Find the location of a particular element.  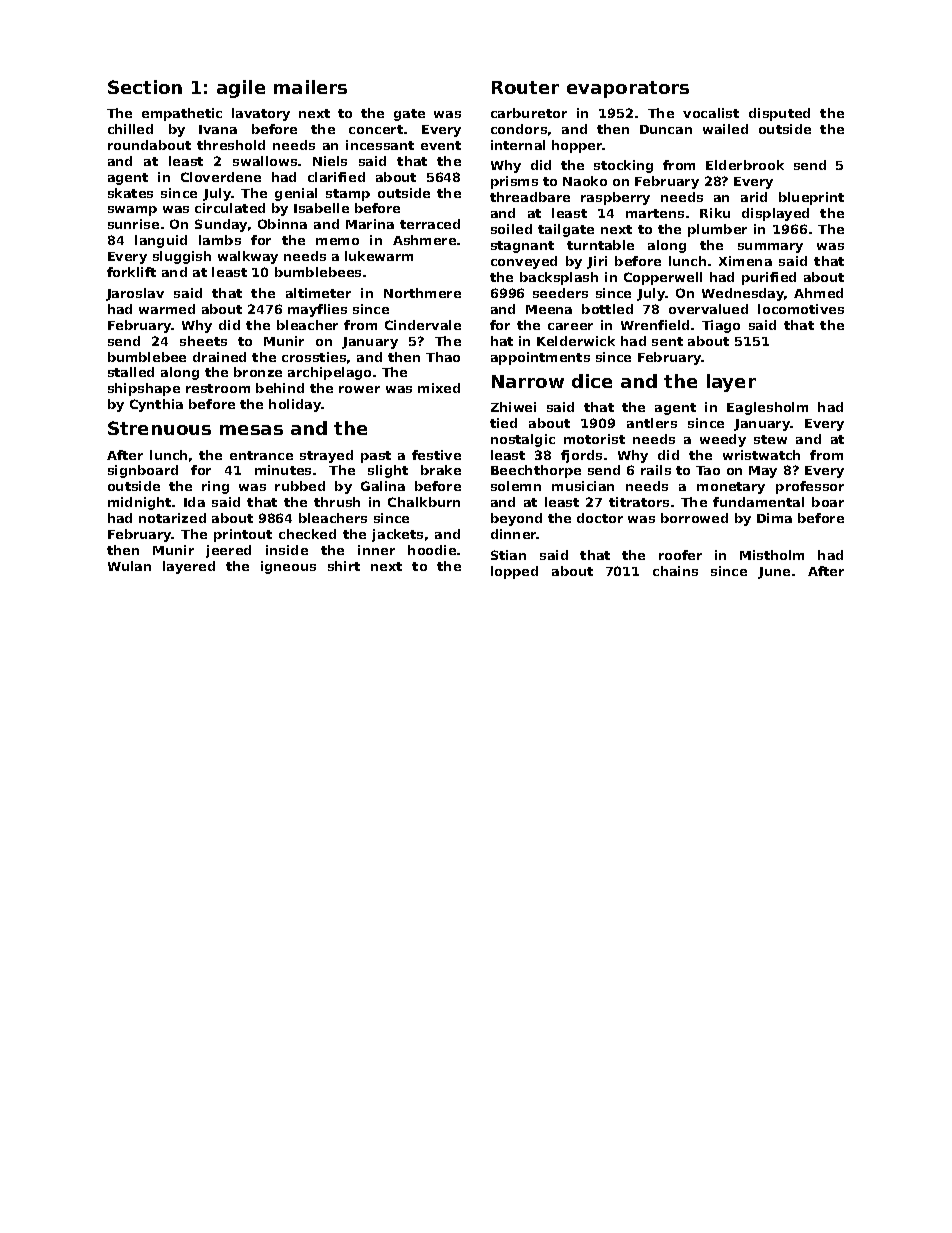

martens is located at coordinates (655, 213).
